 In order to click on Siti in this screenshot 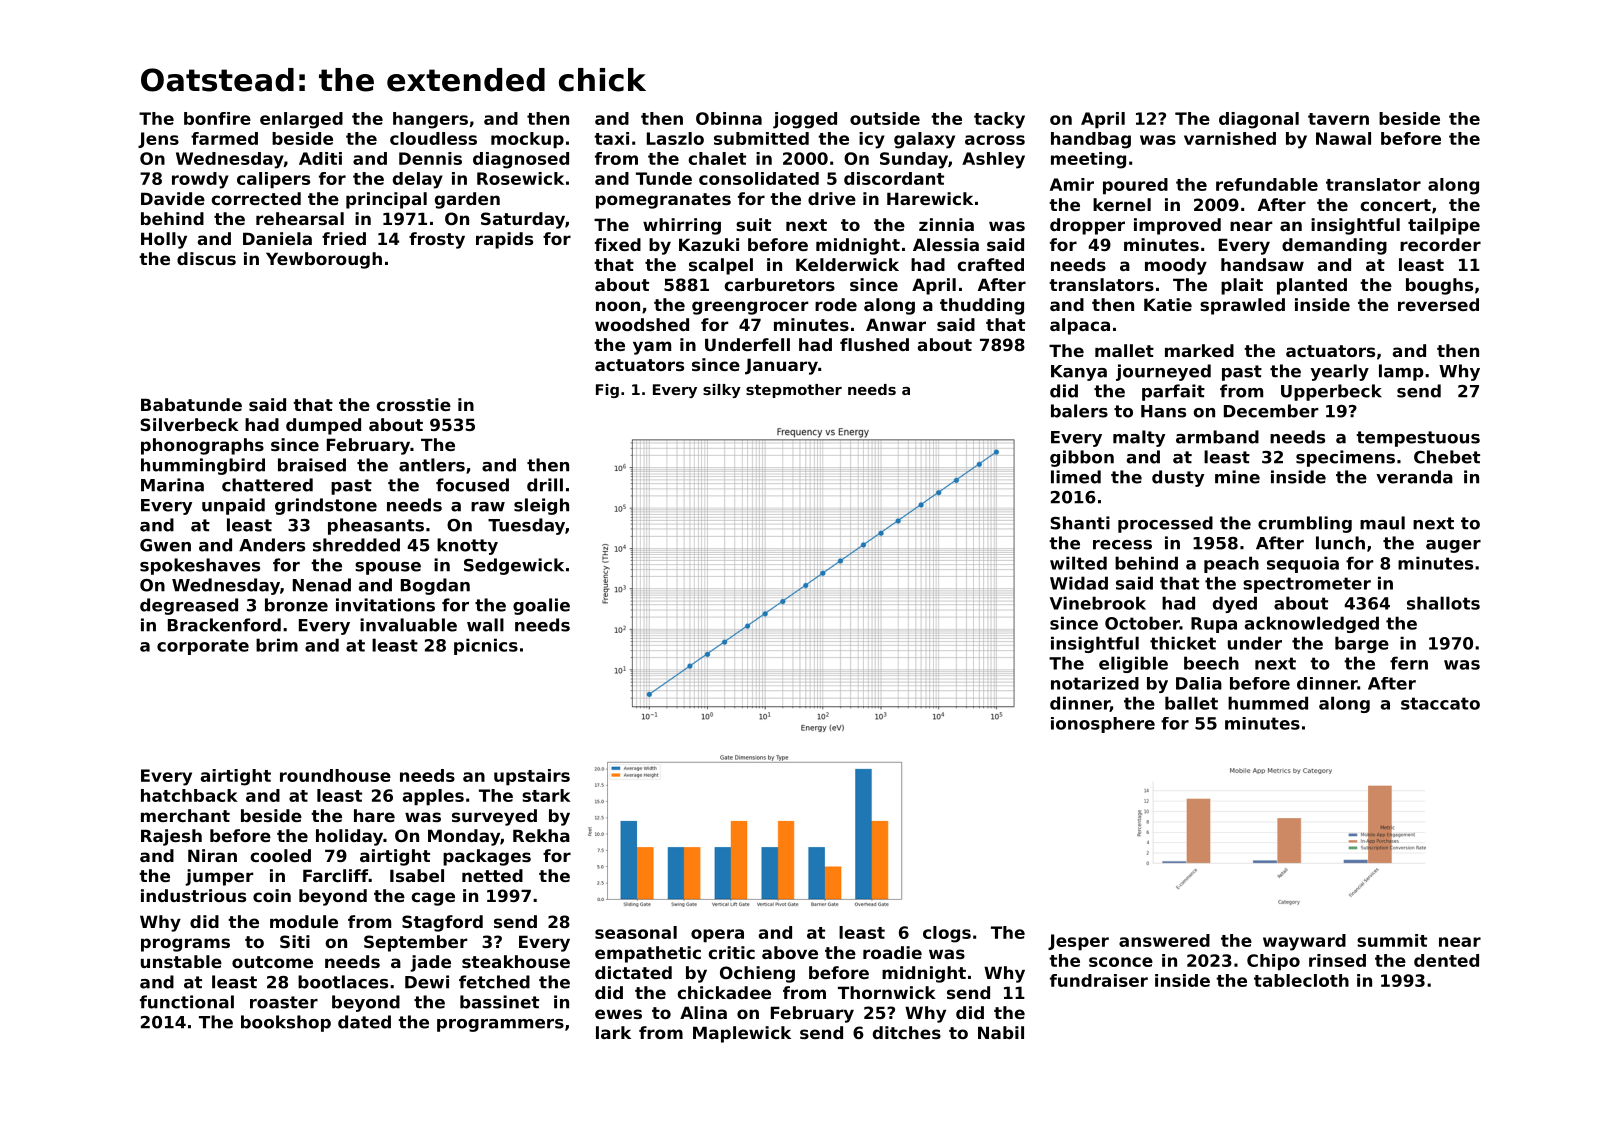, I will do `click(295, 941)`.
